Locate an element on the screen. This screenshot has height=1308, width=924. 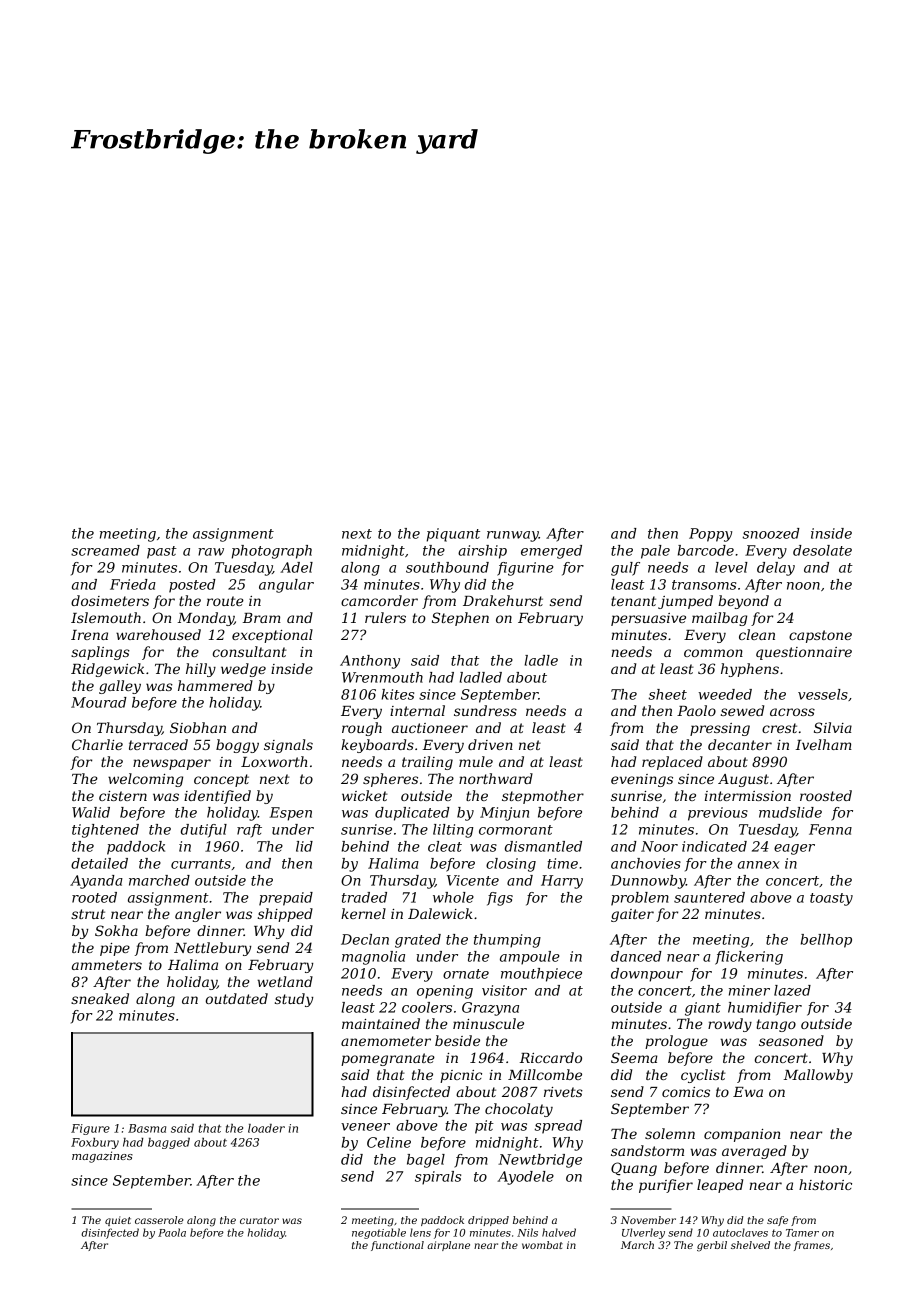
sauntered is located at coordinates (709, 897).
